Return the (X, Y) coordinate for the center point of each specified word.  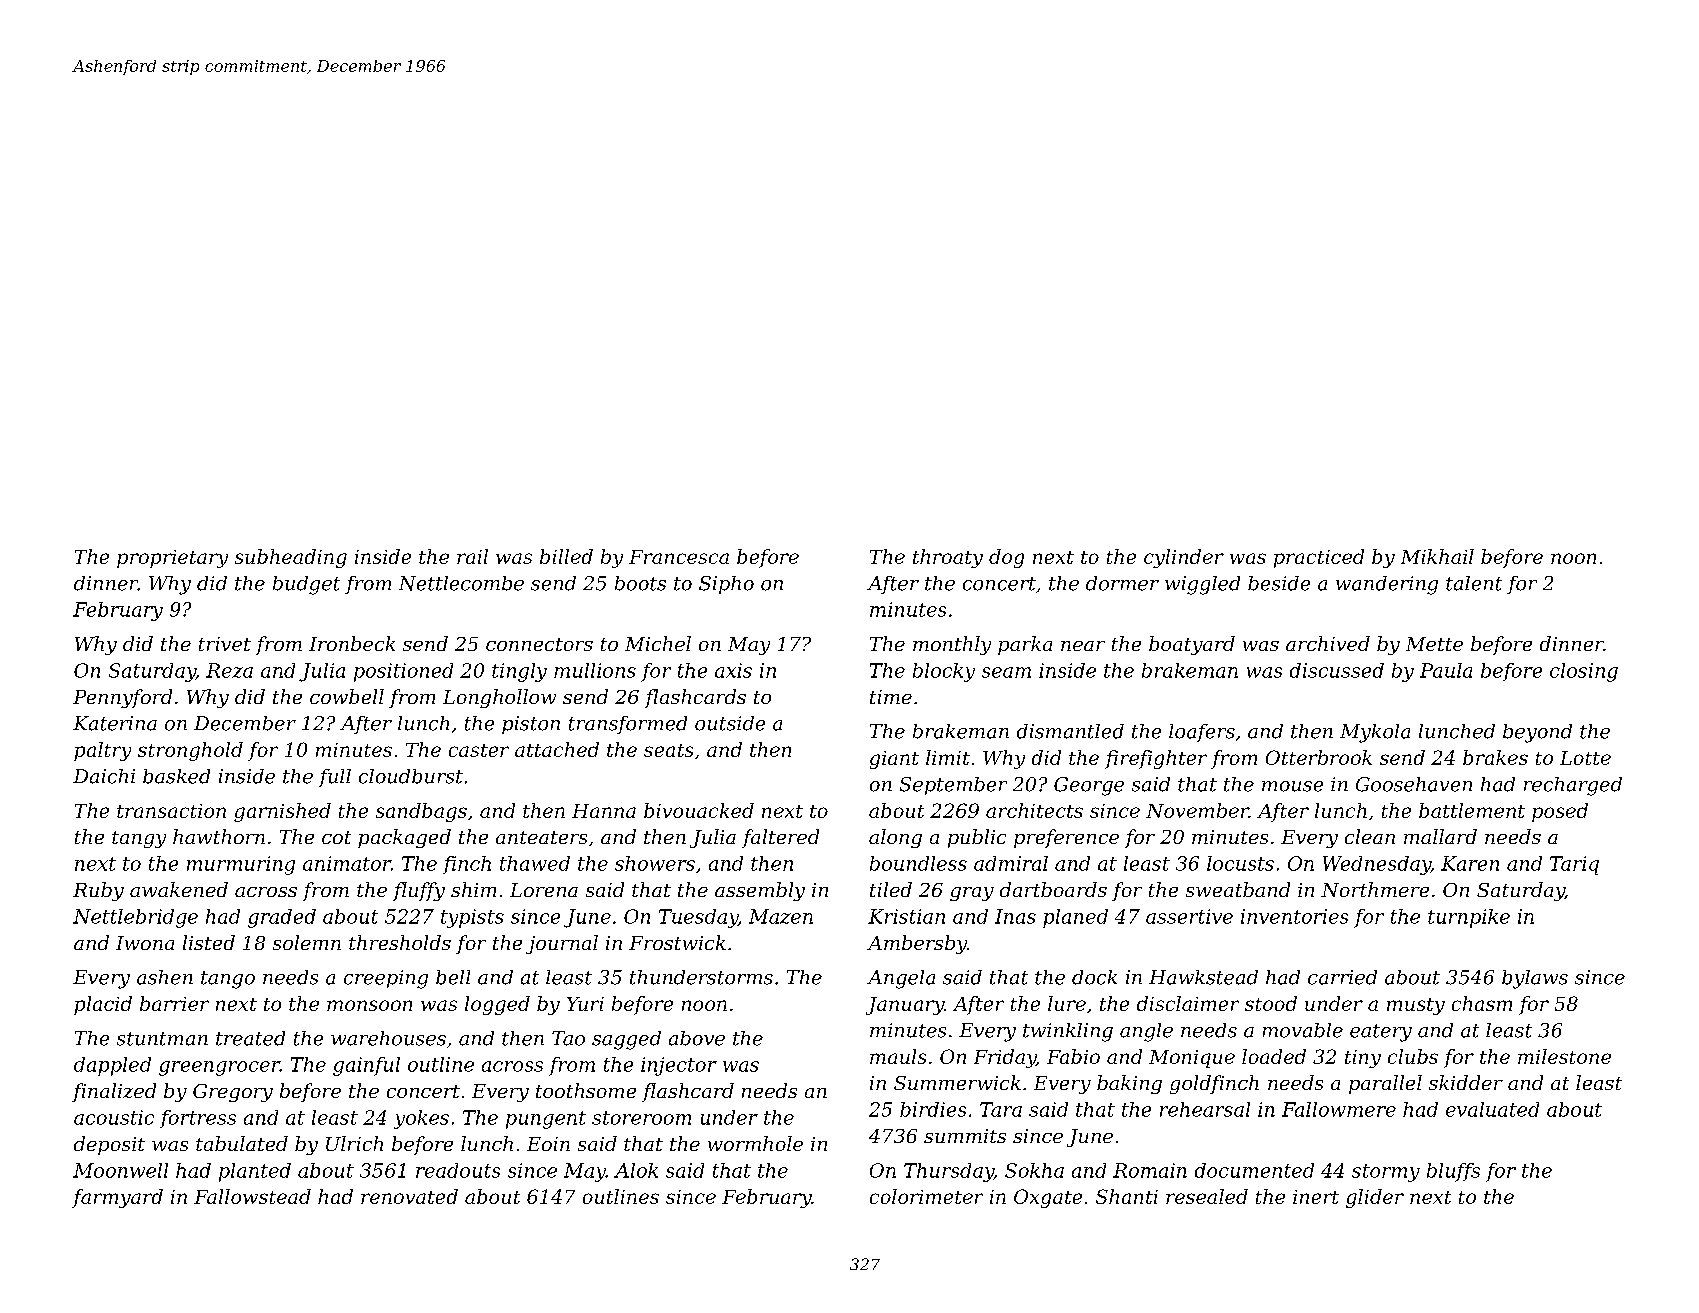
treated (250, 1038)
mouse (1292, 786)
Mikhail (1437, 556)
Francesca (679, 557)
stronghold (190, 751)
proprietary (172, 559)
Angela (901, 979)
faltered (780, 838)
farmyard (117, 1198)
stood (1271, 1003)
